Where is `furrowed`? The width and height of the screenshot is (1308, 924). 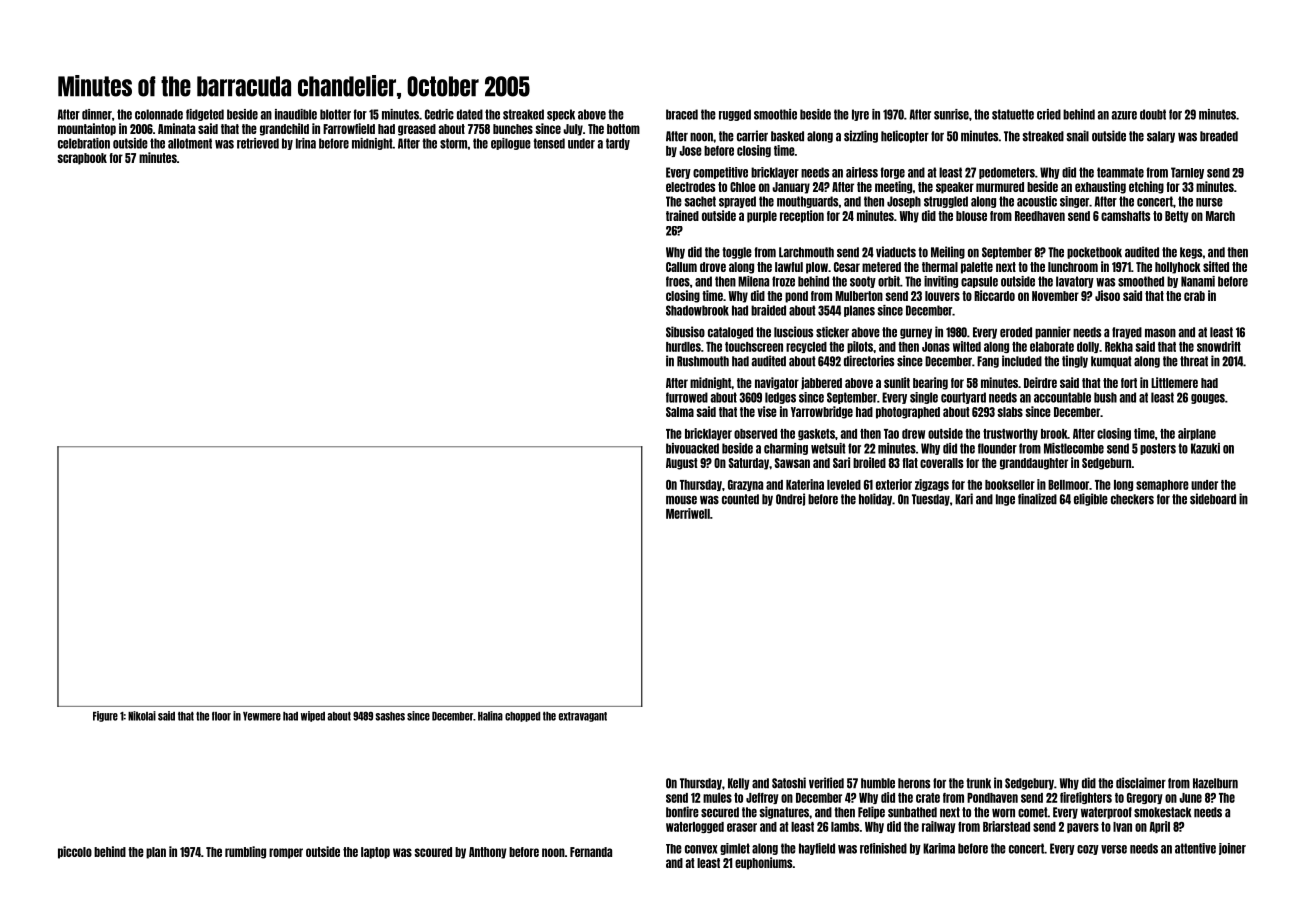 furrowed is located at coordinates (687, 397).
